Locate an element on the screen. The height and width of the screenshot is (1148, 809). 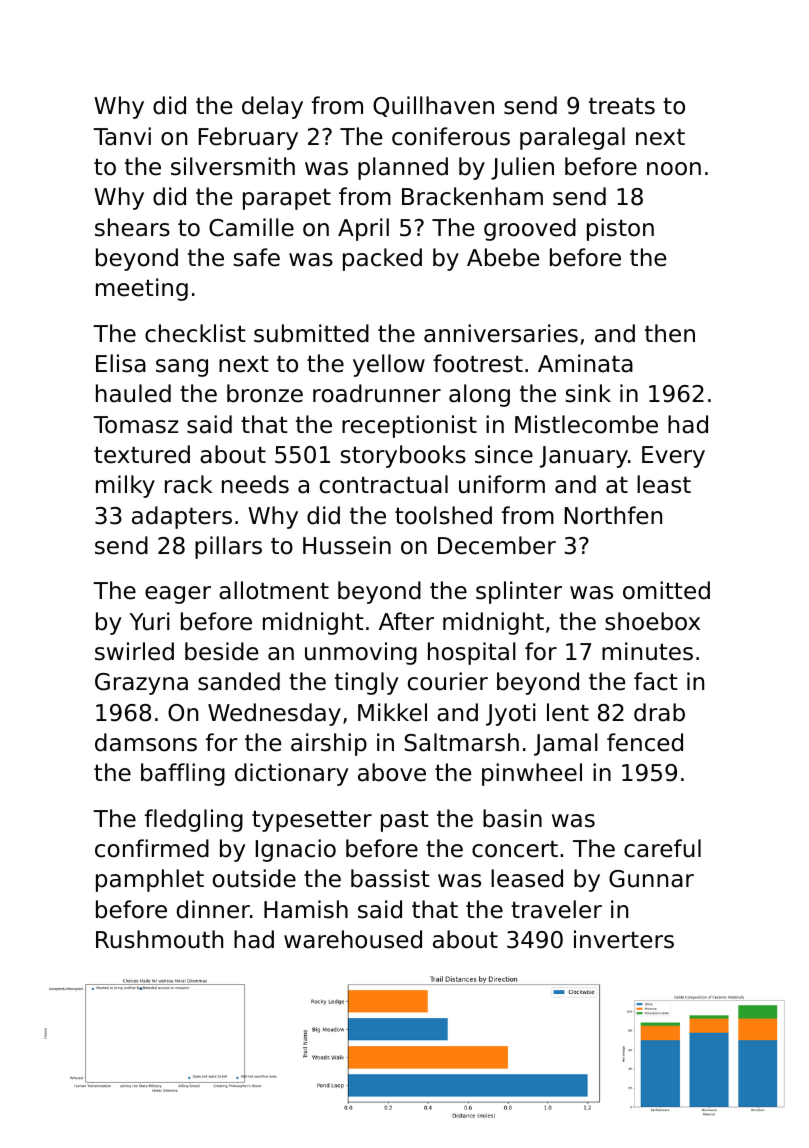
pamphlet is located at coordinates (150, 880).
